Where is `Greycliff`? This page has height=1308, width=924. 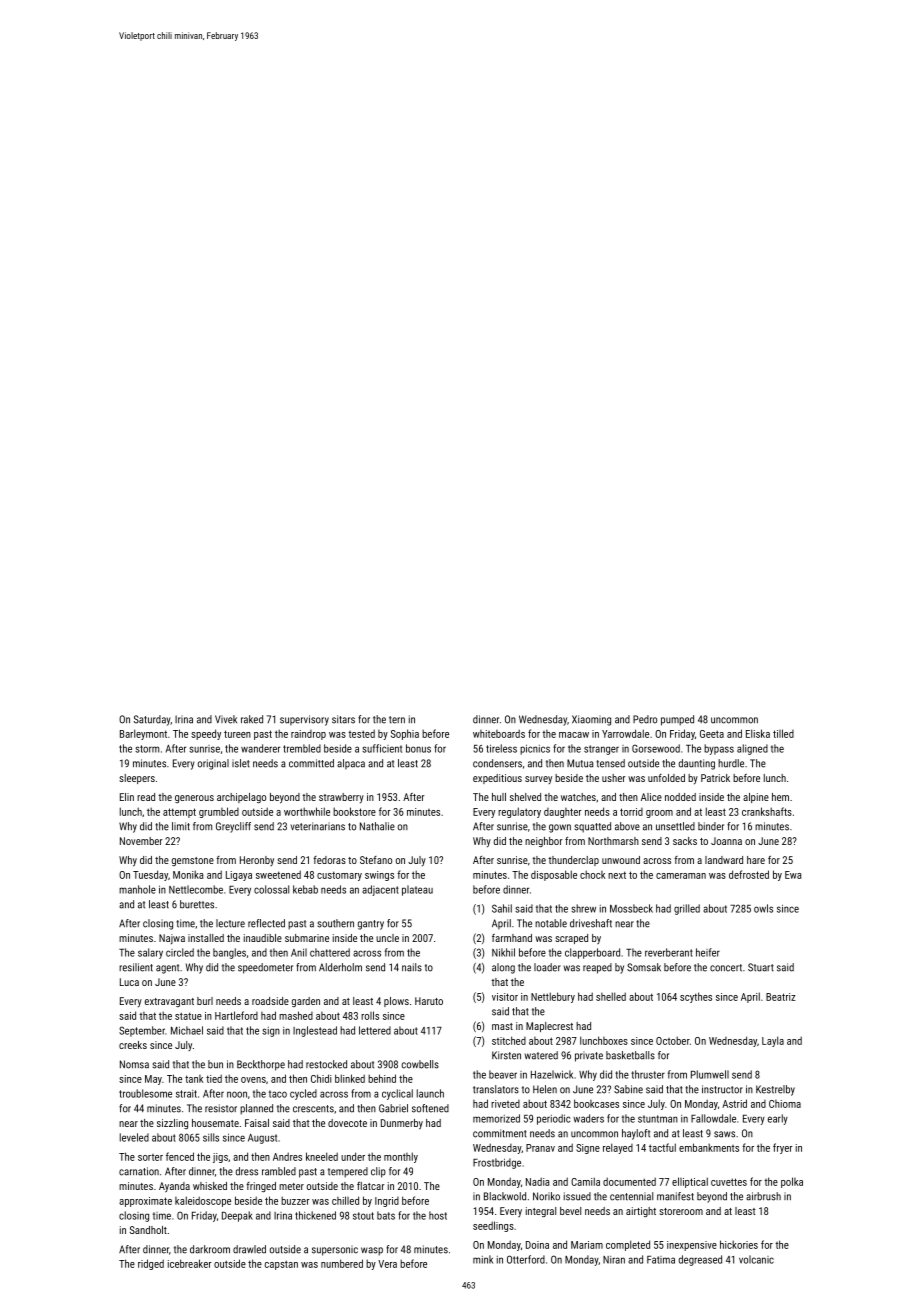 Greycliff is located at coordinates (233, 827).
